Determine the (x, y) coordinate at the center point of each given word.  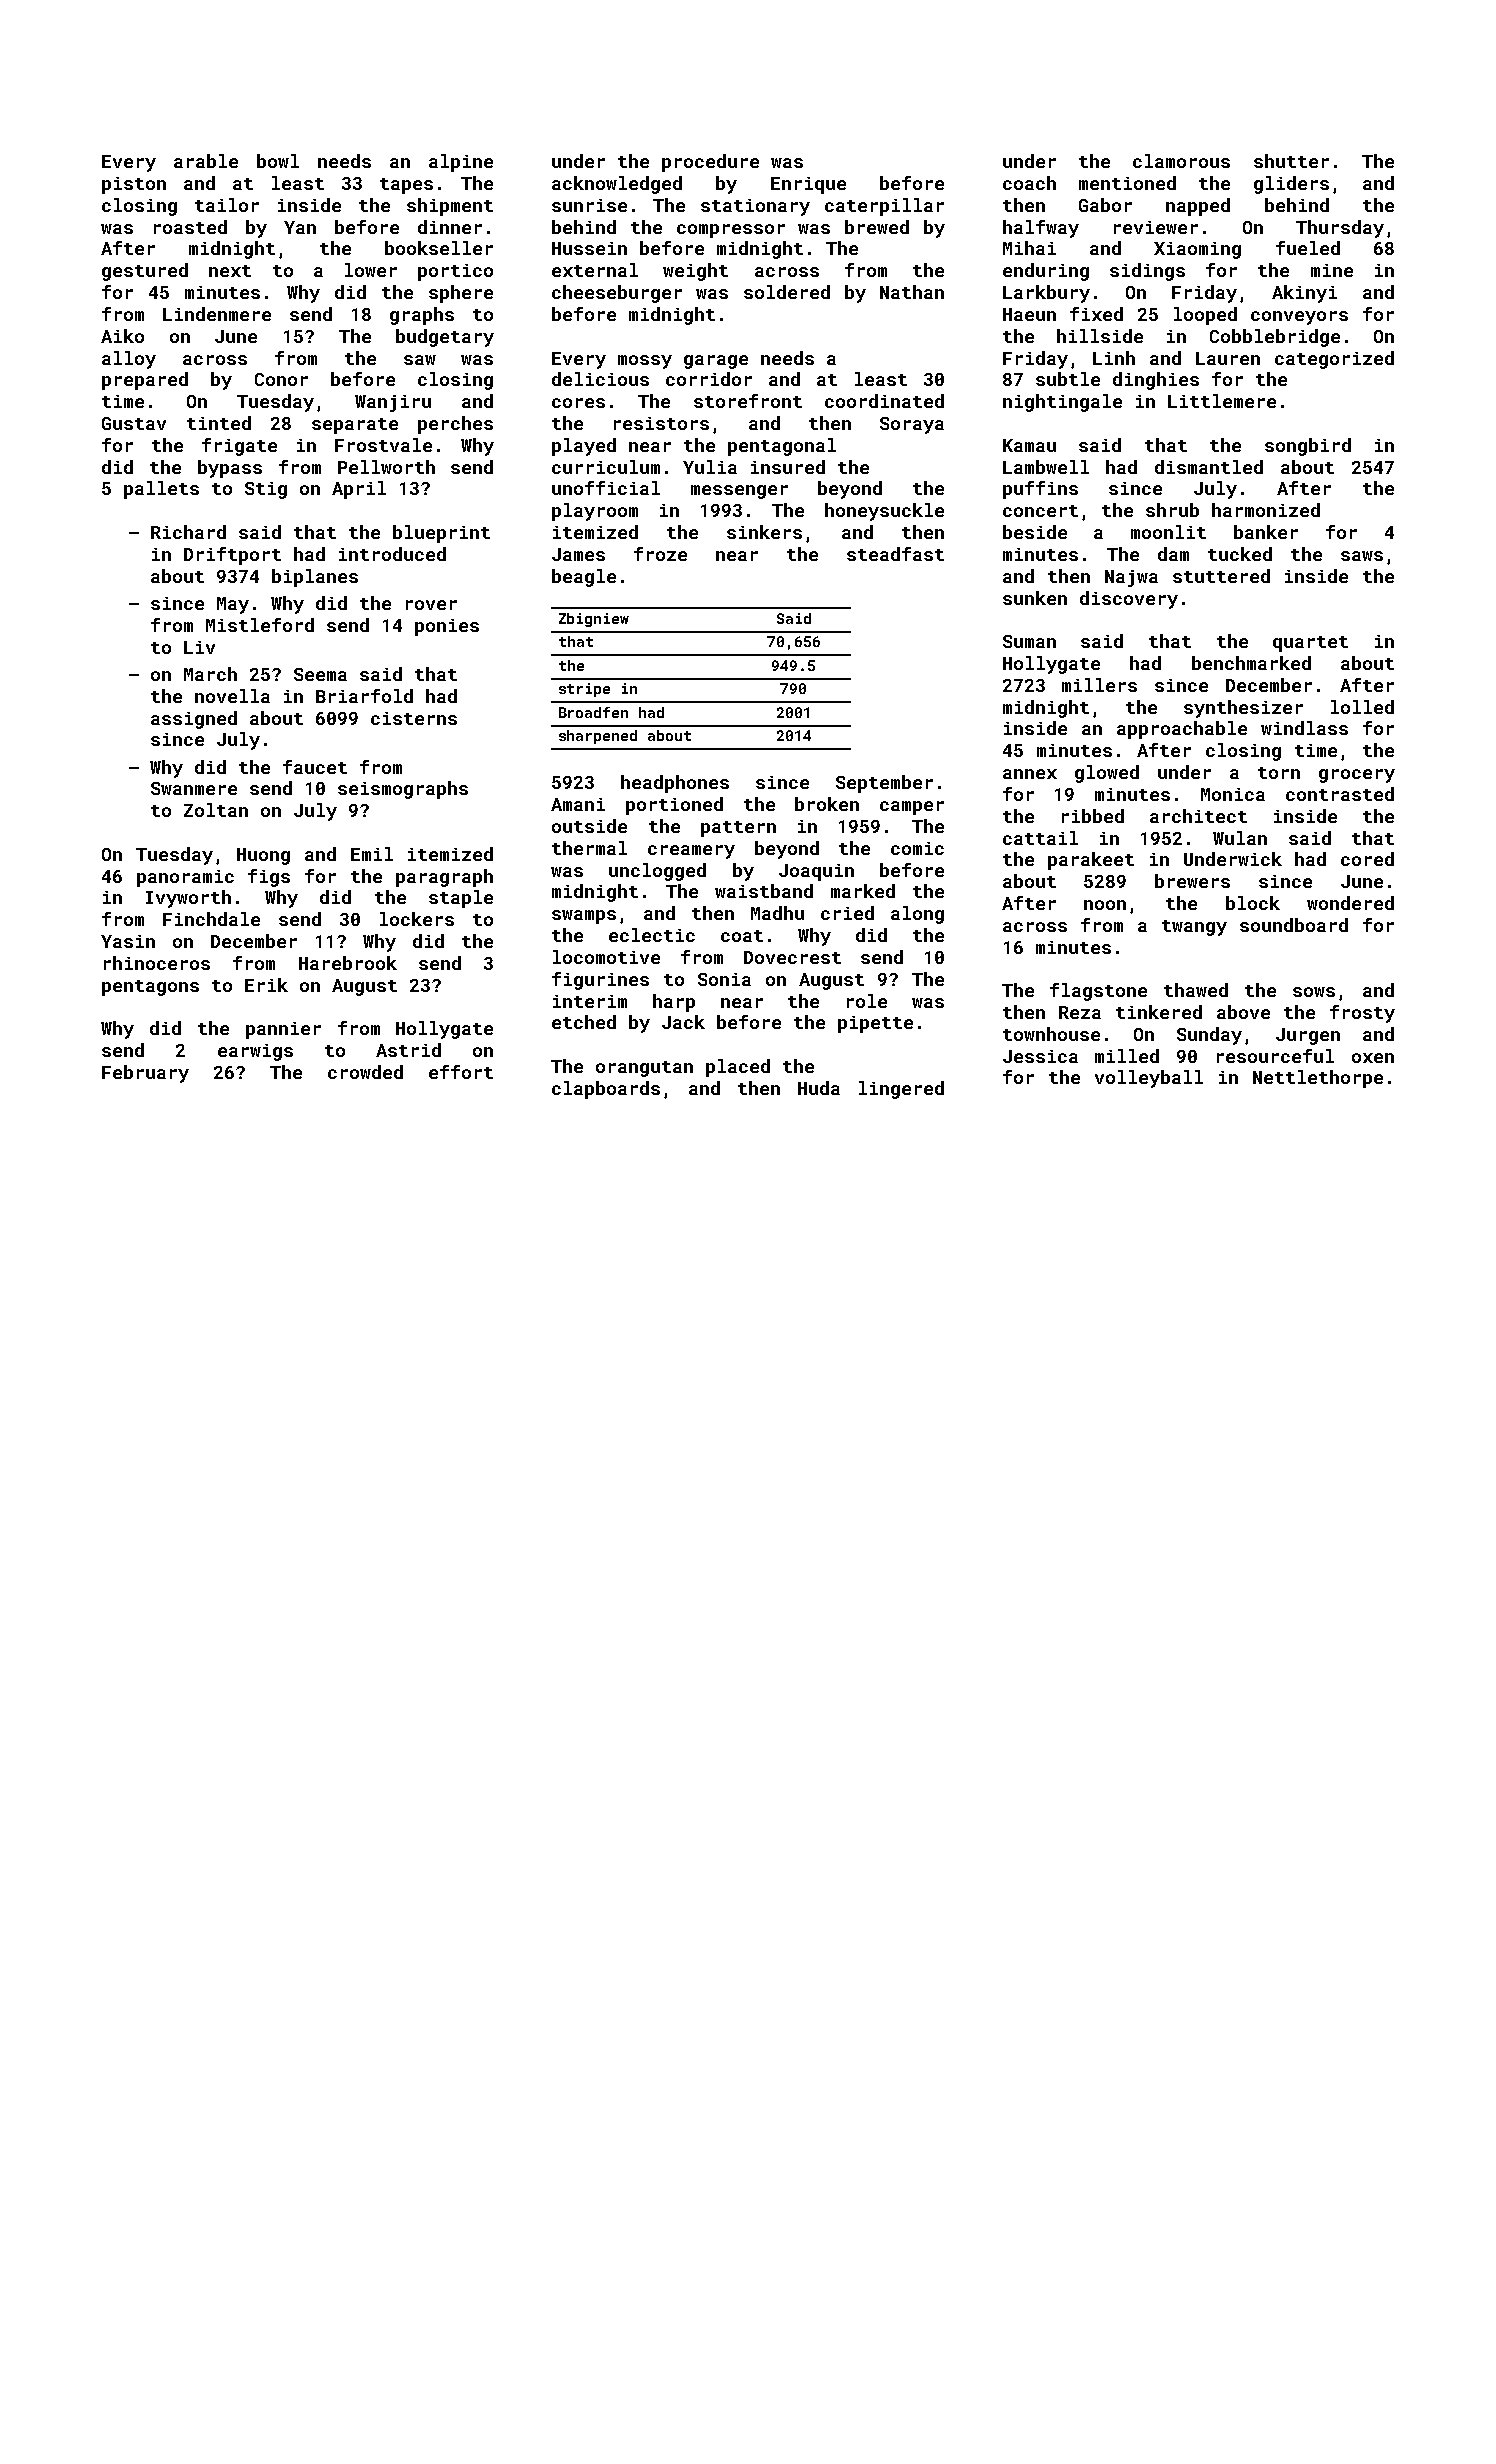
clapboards (606, 1090)
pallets (161, 490)
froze (660, 554)
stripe (584, 690)
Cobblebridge (1275, 338)
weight (695, 272)
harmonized (1266, 510)
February (145, 1074)
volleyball (1149, 1079)
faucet (315, 767)
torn (1279, 773)
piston (134, 185)
